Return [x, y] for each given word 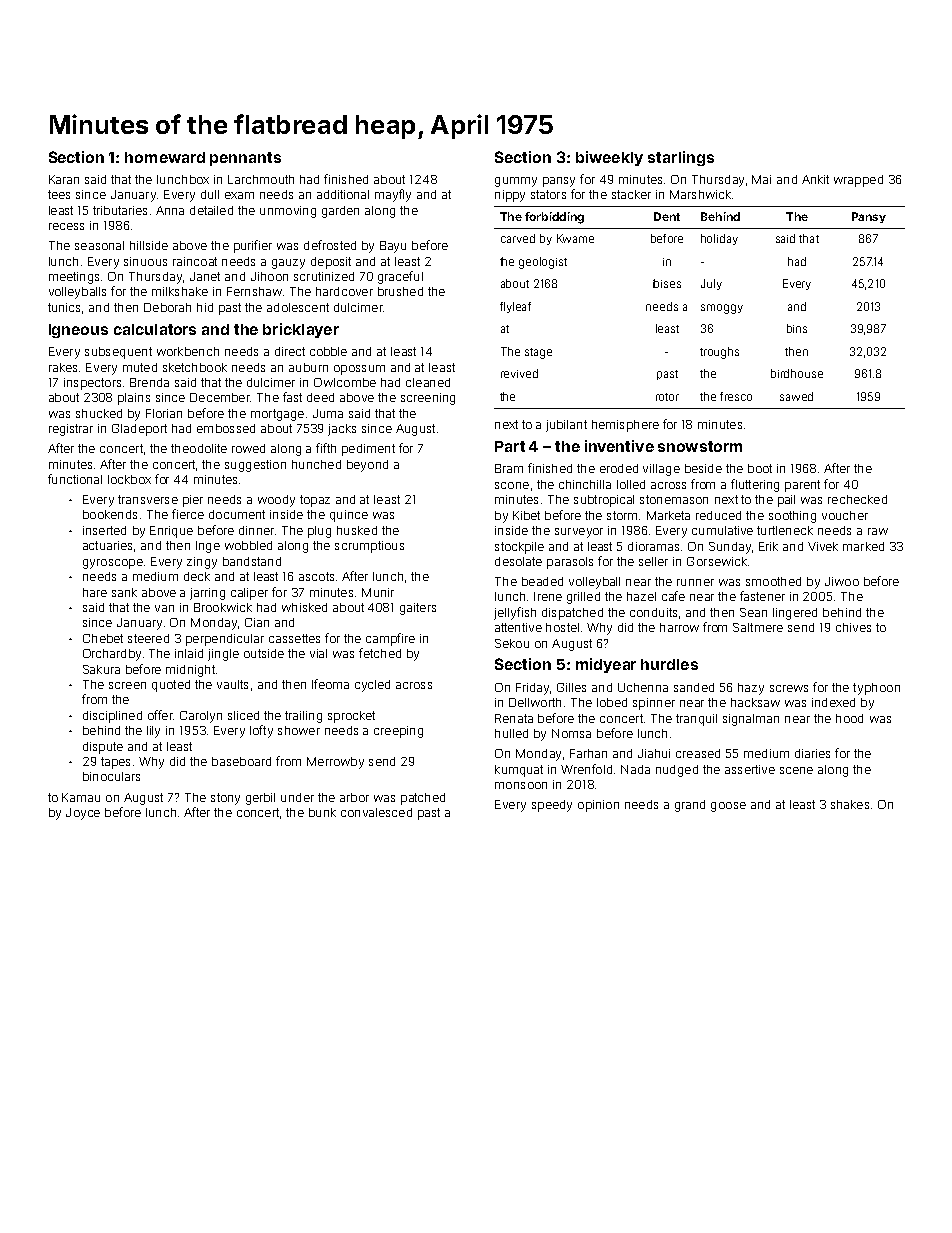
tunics [64, 307]
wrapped [858, 181]
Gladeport [139, 430]
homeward [165, 157]
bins [797, 328]
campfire [390, 639]
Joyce [83, 814]
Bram [509, 468]
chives [853, 627]
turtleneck [785, 530]
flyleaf [515, 307]
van [164, 608]
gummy [516, 182]
